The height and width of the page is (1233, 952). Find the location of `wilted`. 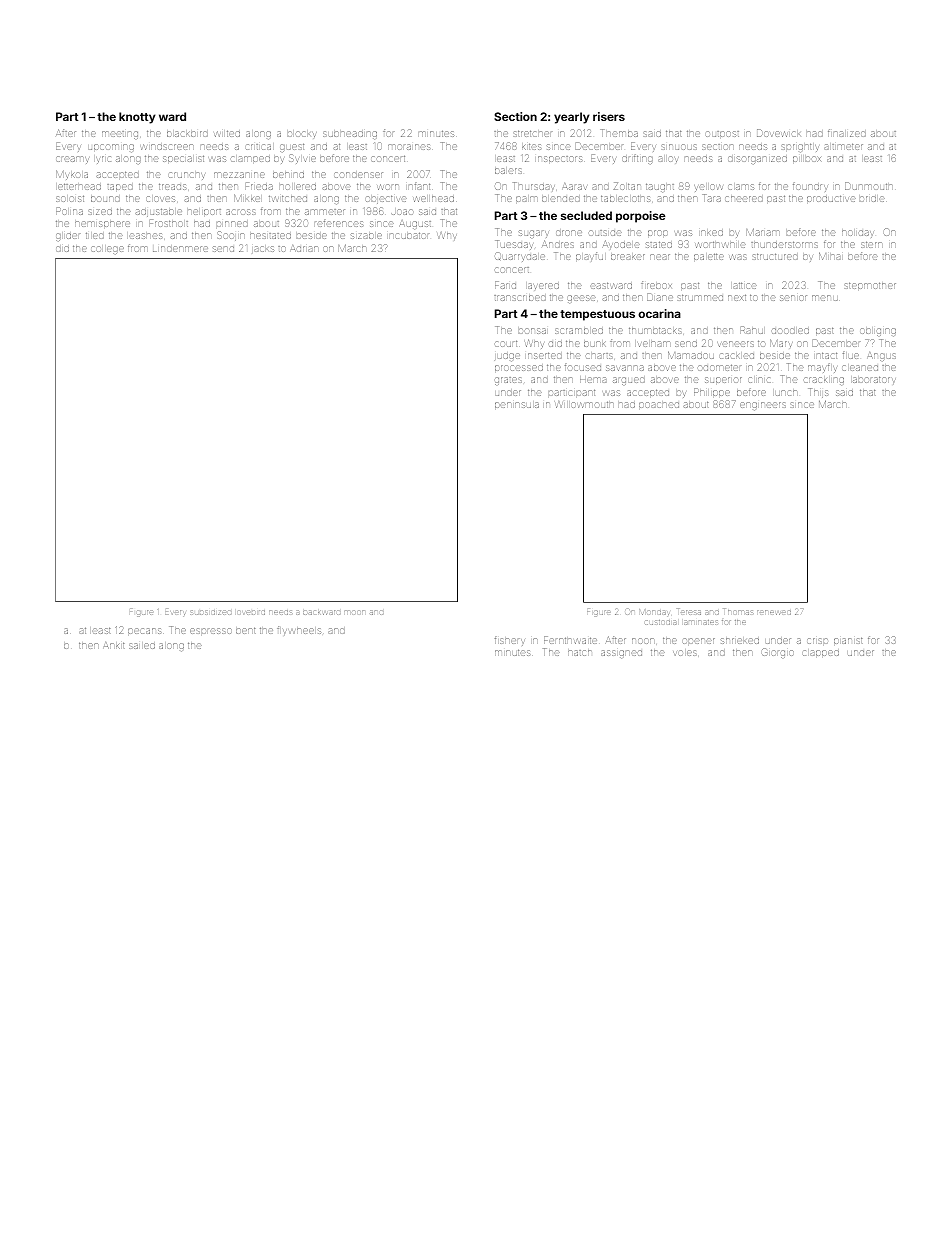

wilted is located at coordinates (227, 133).
